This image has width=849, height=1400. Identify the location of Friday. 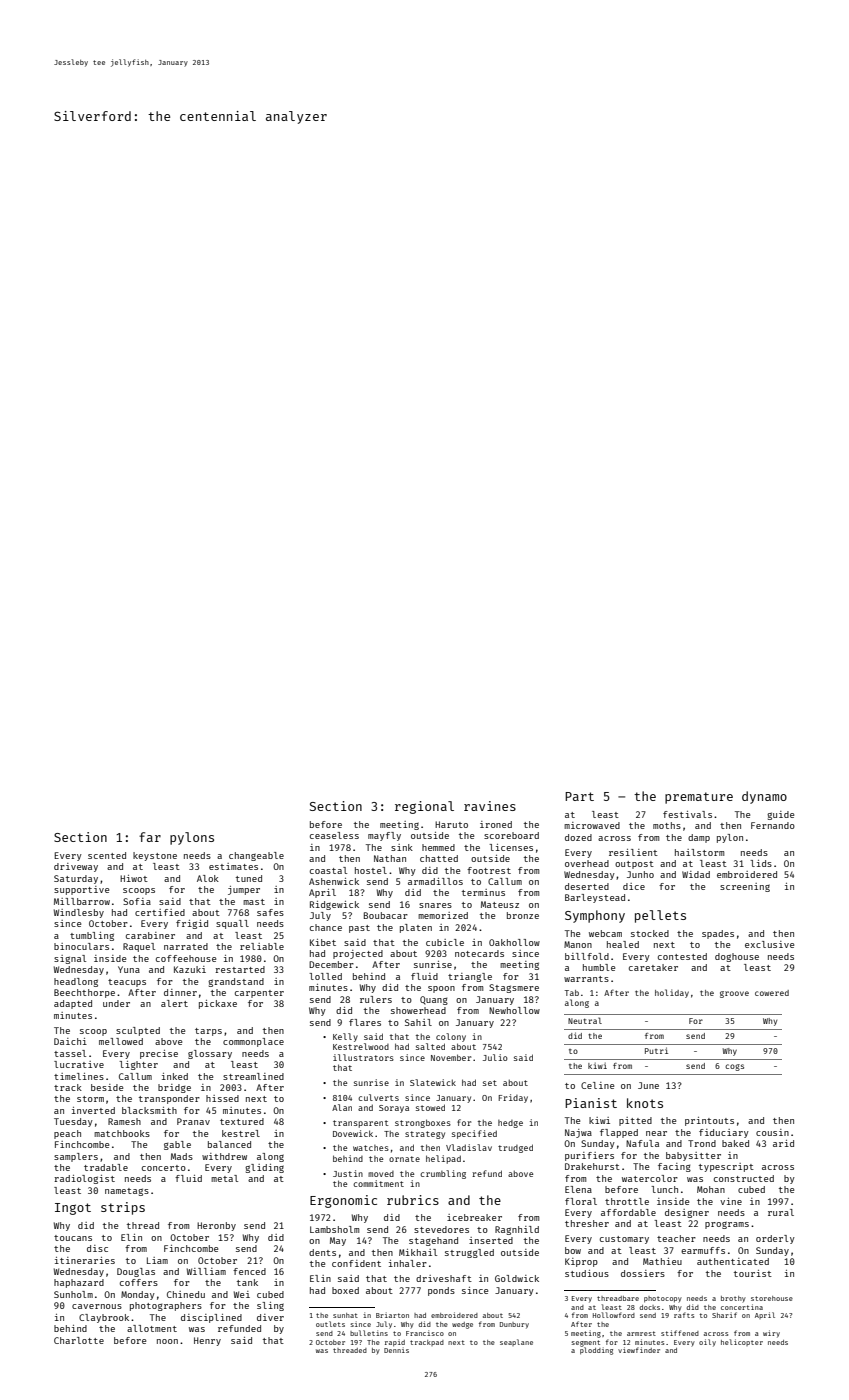
(513, 1098).
